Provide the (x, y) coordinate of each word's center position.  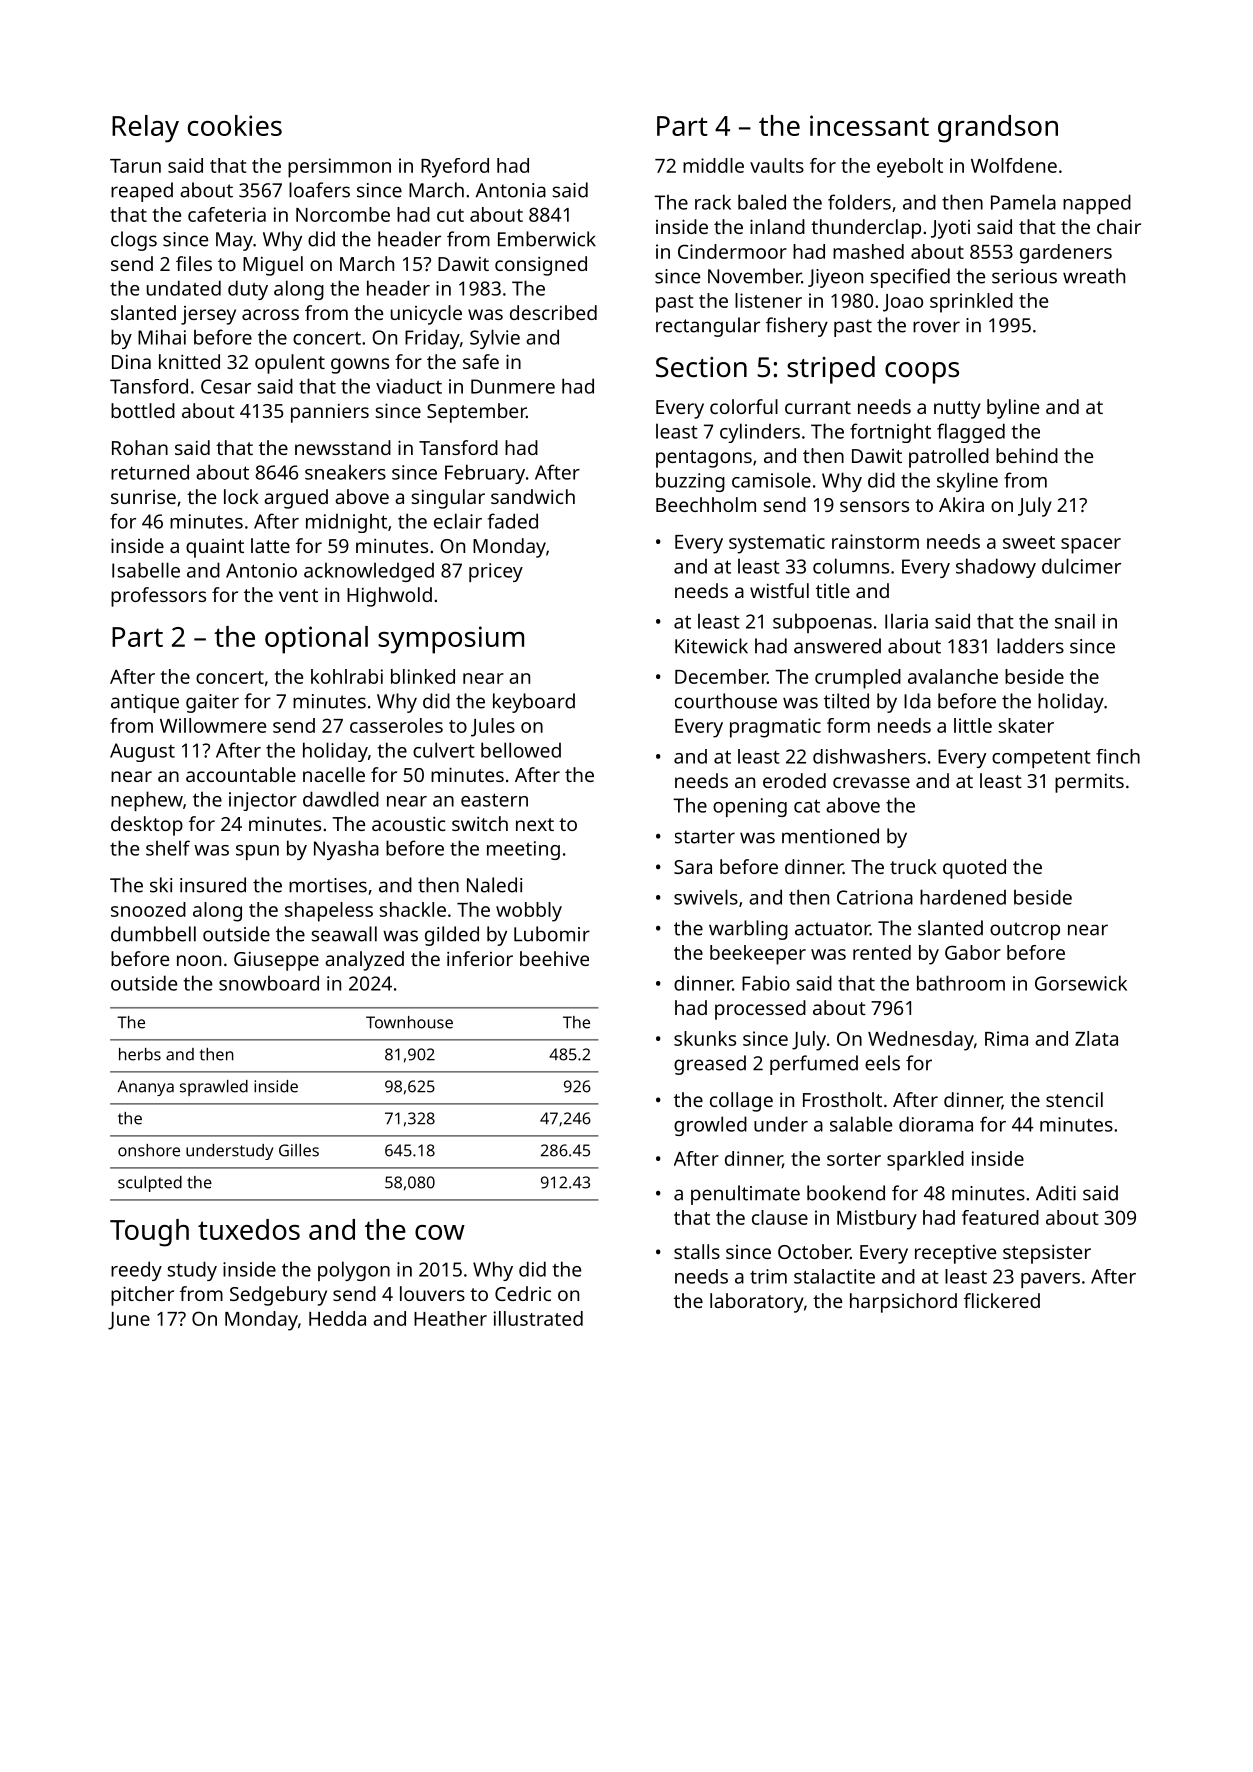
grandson (998, 129)
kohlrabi (347, 676)
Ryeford (455, 168)
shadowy (996, 568)
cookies (235, 125)
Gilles (299, 1150)
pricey (496, 572)
